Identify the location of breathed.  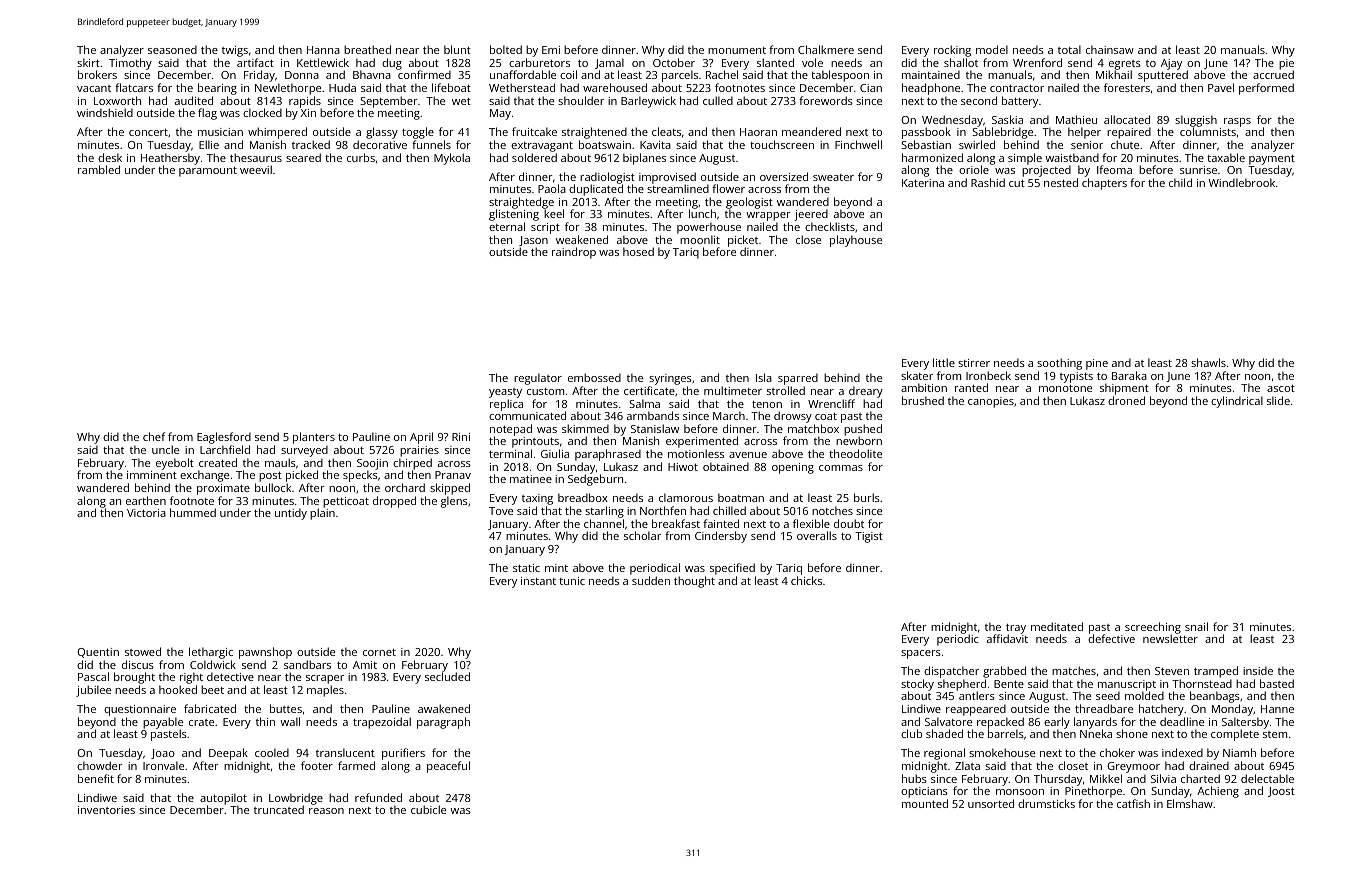
(367, 49).
